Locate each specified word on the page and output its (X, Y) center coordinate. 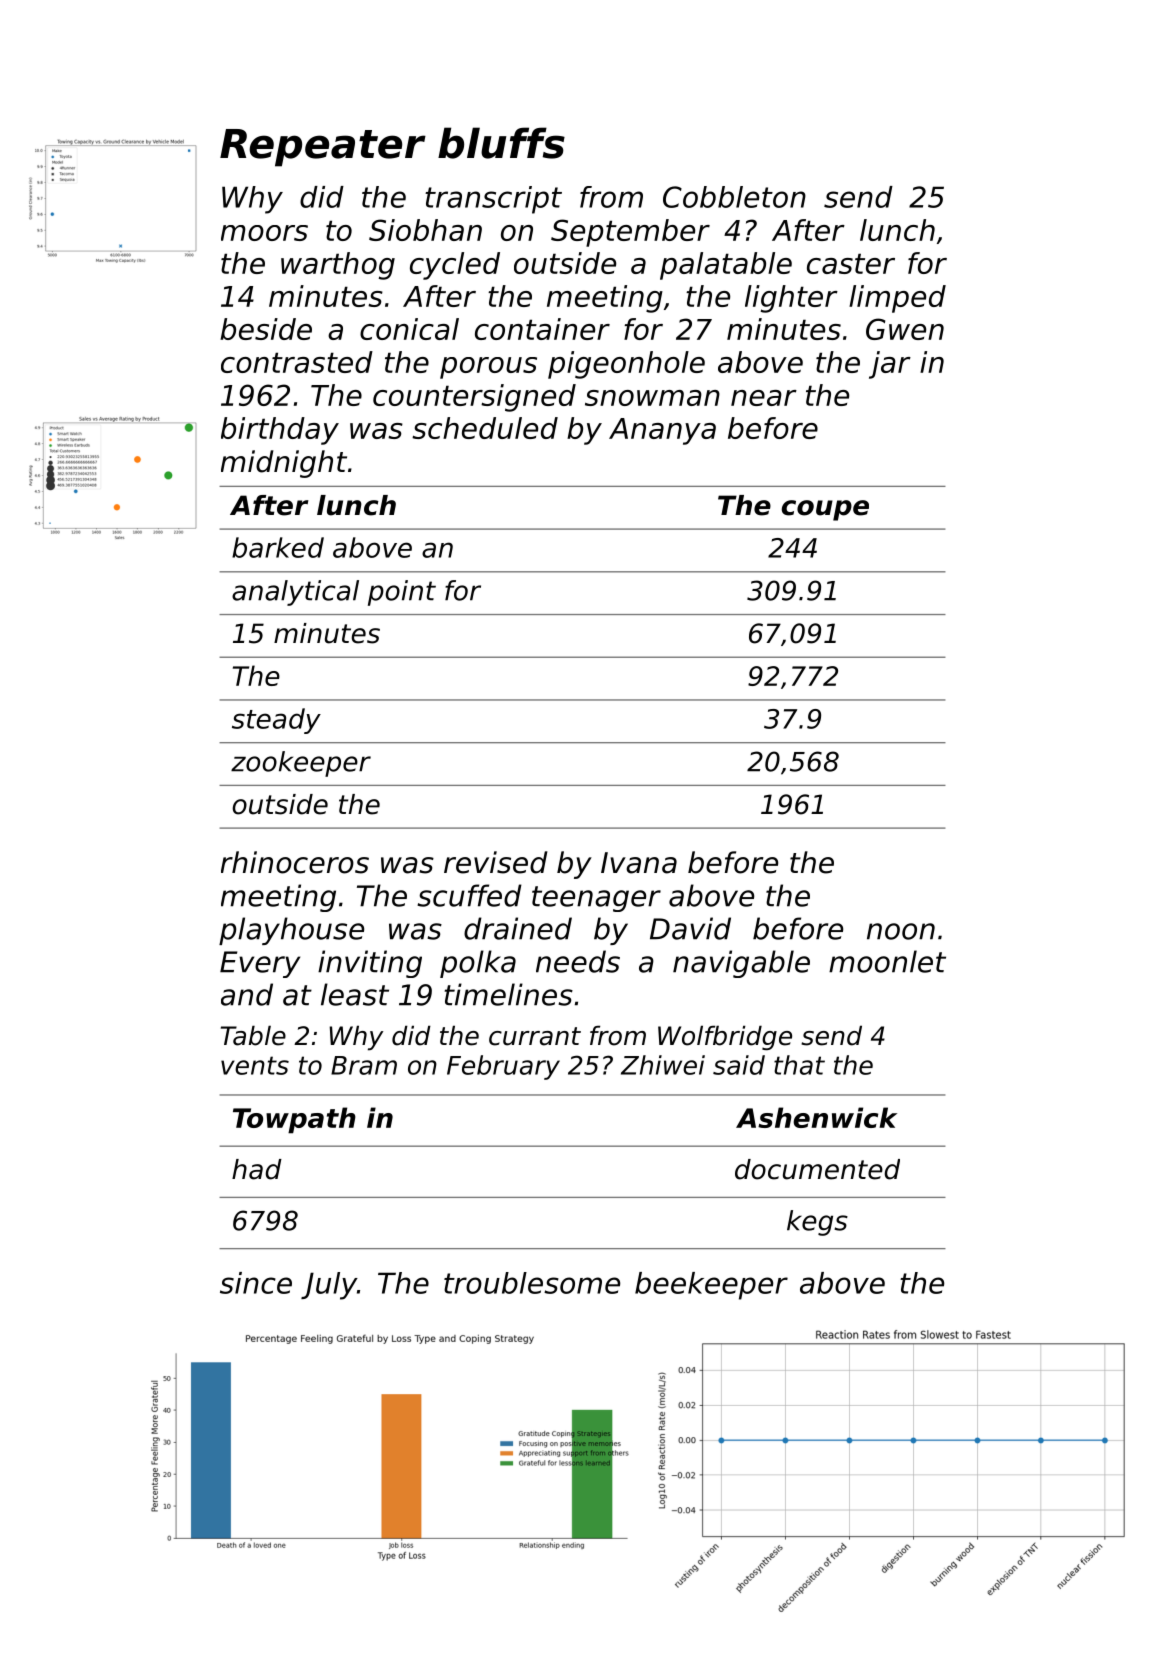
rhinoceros (295, 862)
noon (901, 931)
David (690, 928)
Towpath (294, 1120)
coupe (825, 510)
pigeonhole (626, 365)
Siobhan (425, 230)
